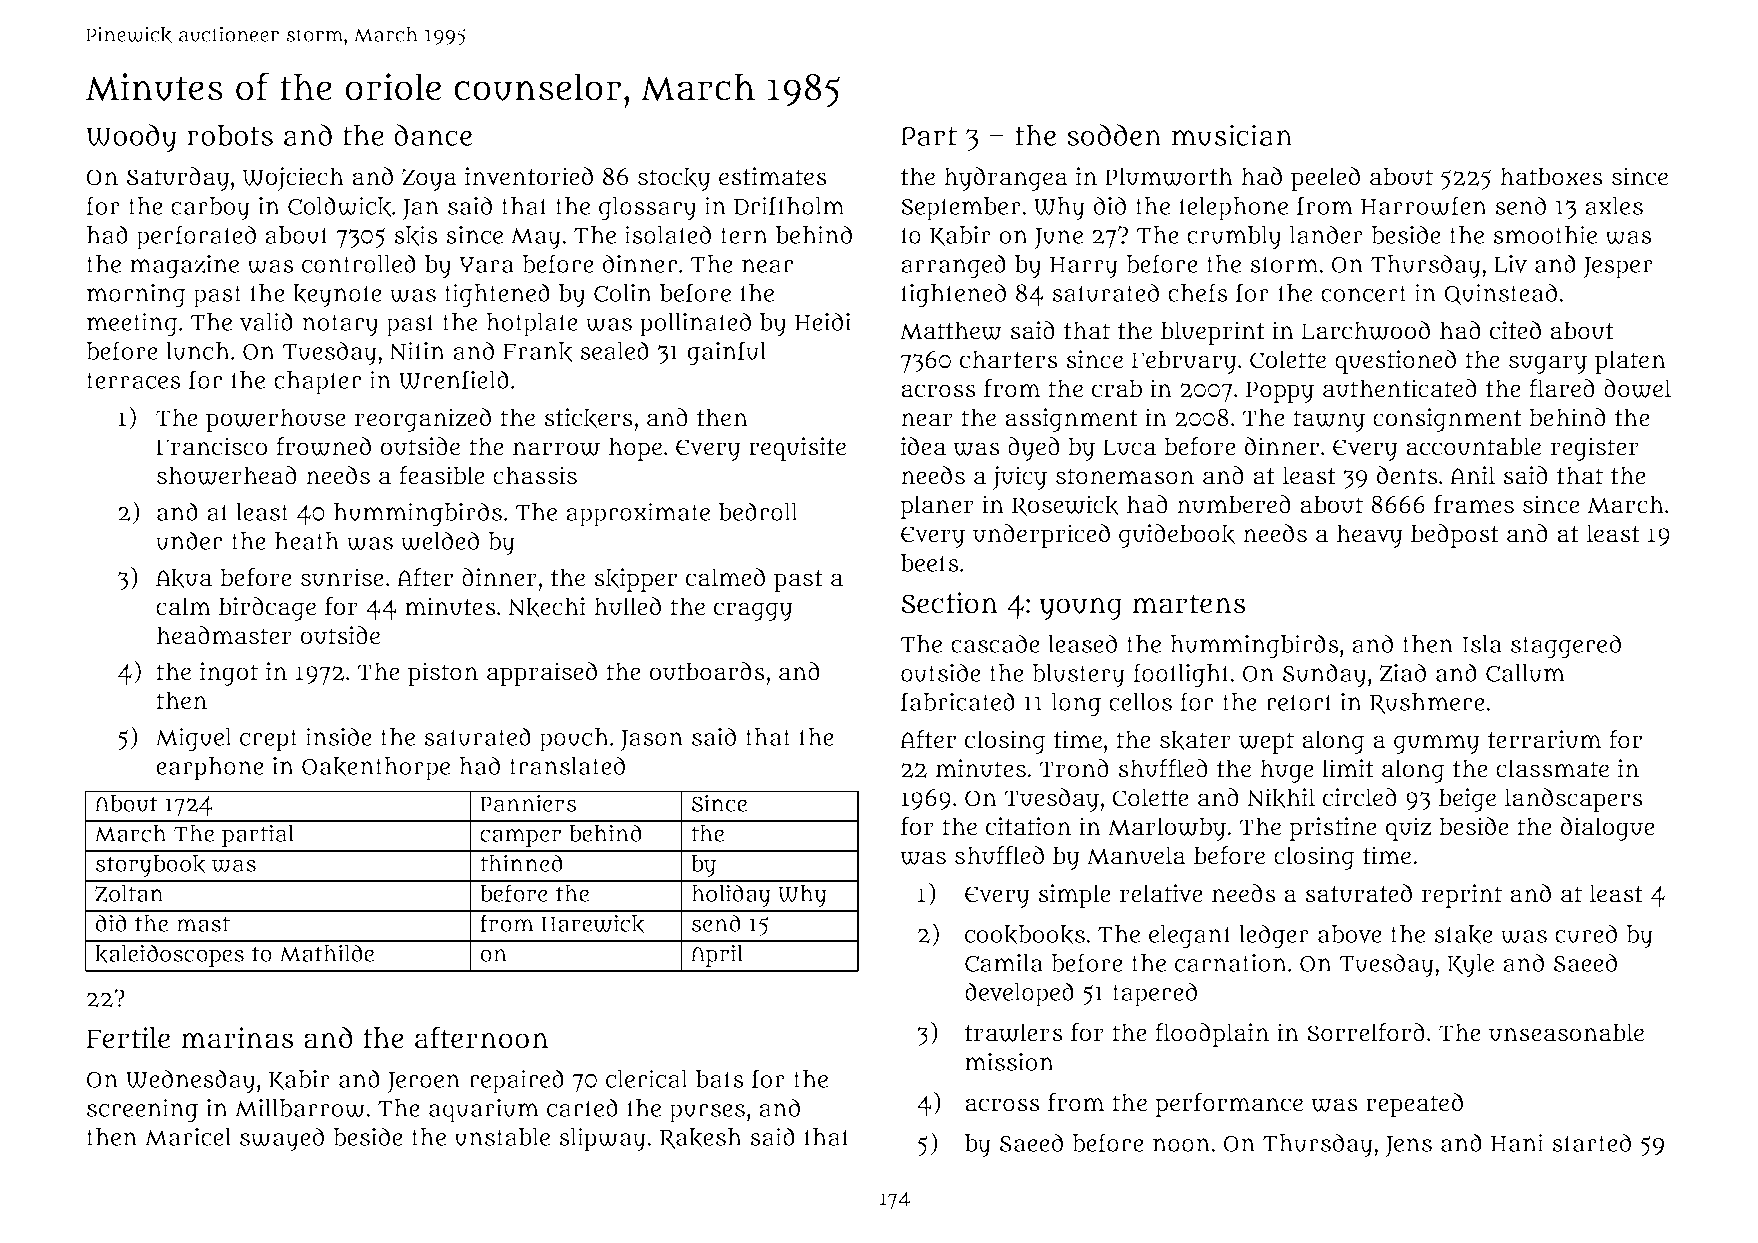 This document has height=1243, width=1758. What do you see at coordinates (1544, 739) in the document?
I see `terrarium` at bounding box center [1544, 739].
